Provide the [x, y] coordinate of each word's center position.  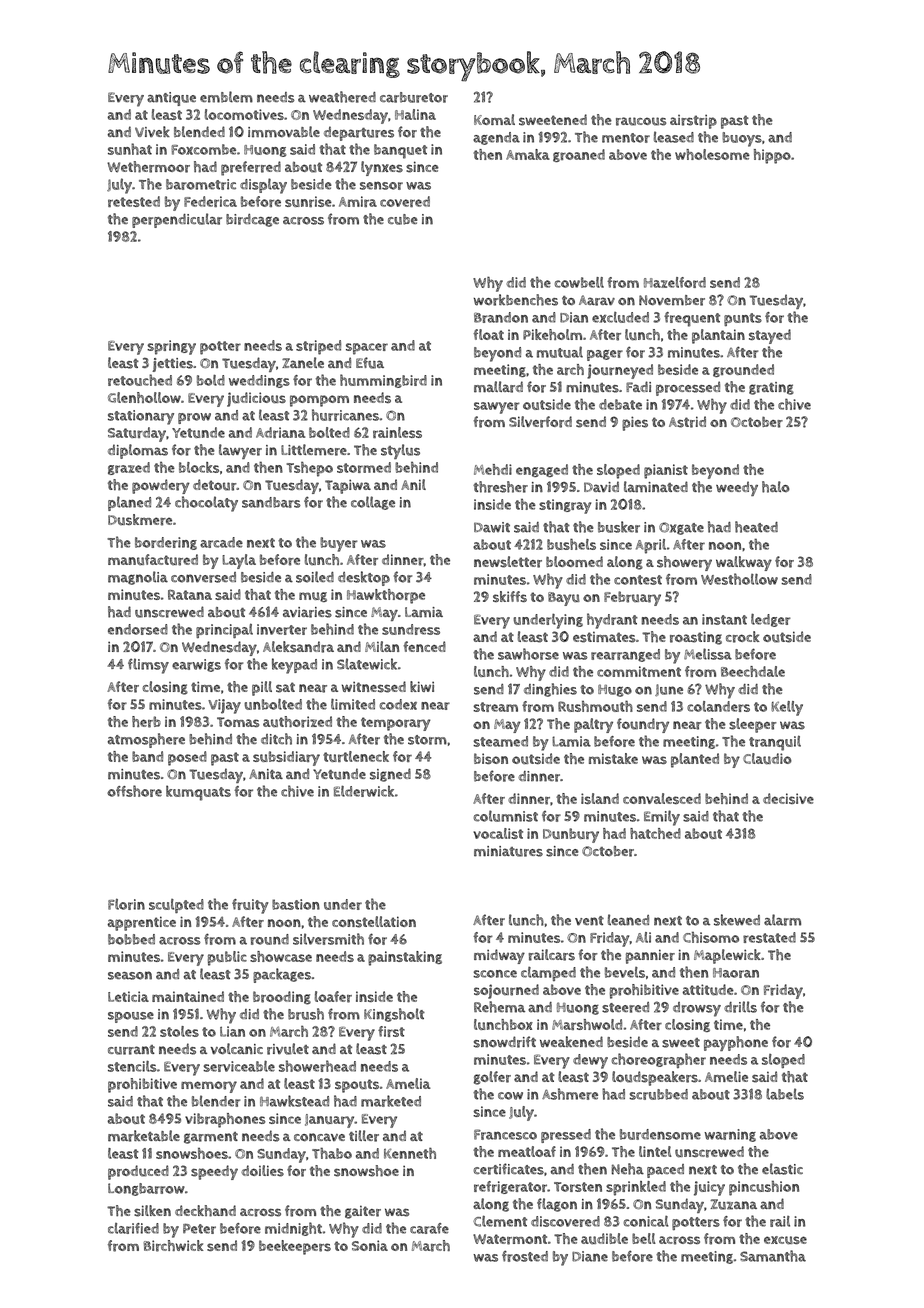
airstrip [693, 122]
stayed [770, 336]
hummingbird [383, 381]
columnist [505, 816]
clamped [548, 974]
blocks [199, 467]
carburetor [414, 97]
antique [171, 99]
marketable [144, 1136]
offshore [134, 791]
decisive [788, 798]
